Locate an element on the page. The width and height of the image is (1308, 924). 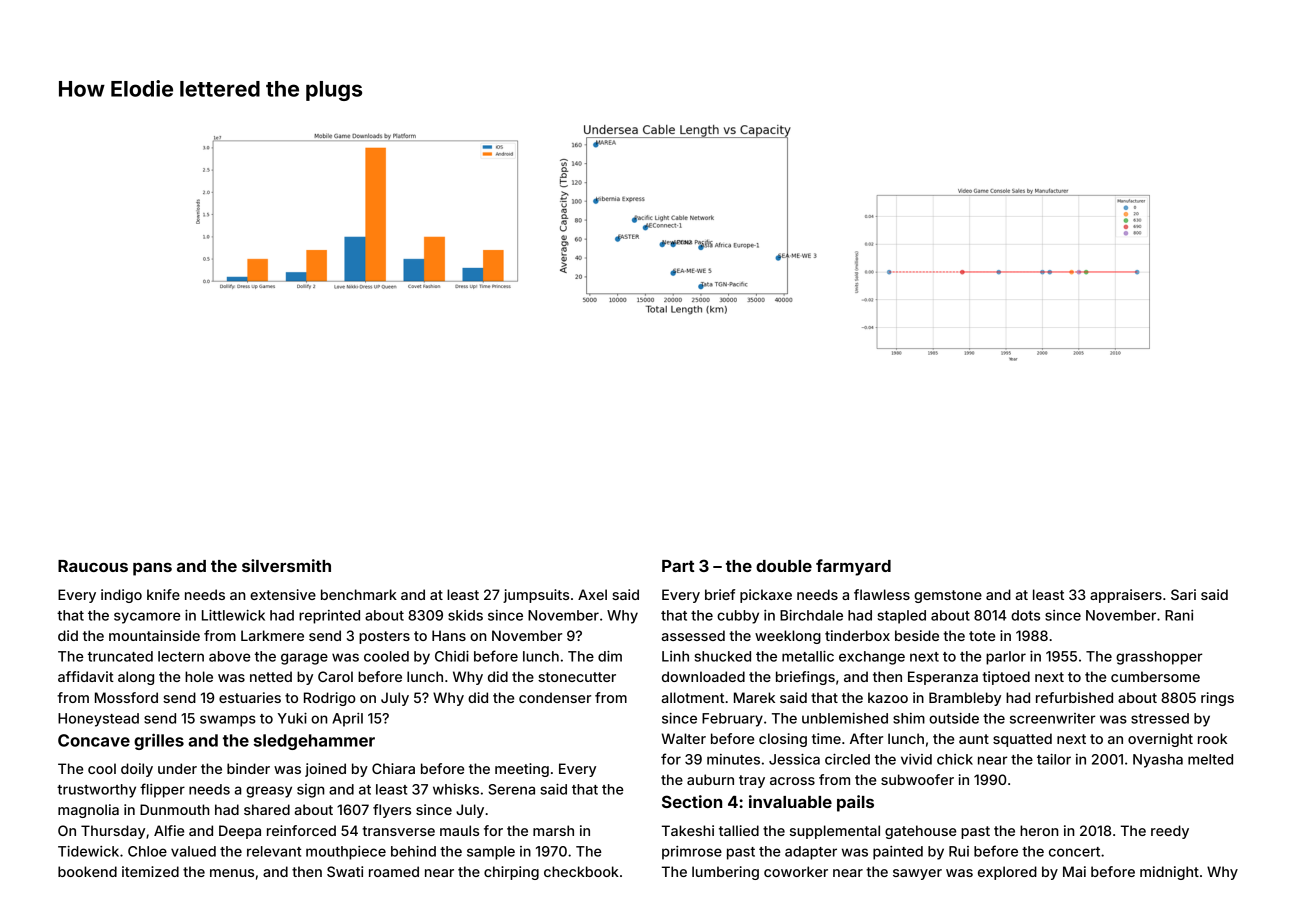
aunt is located at coordinates (974, 739).
